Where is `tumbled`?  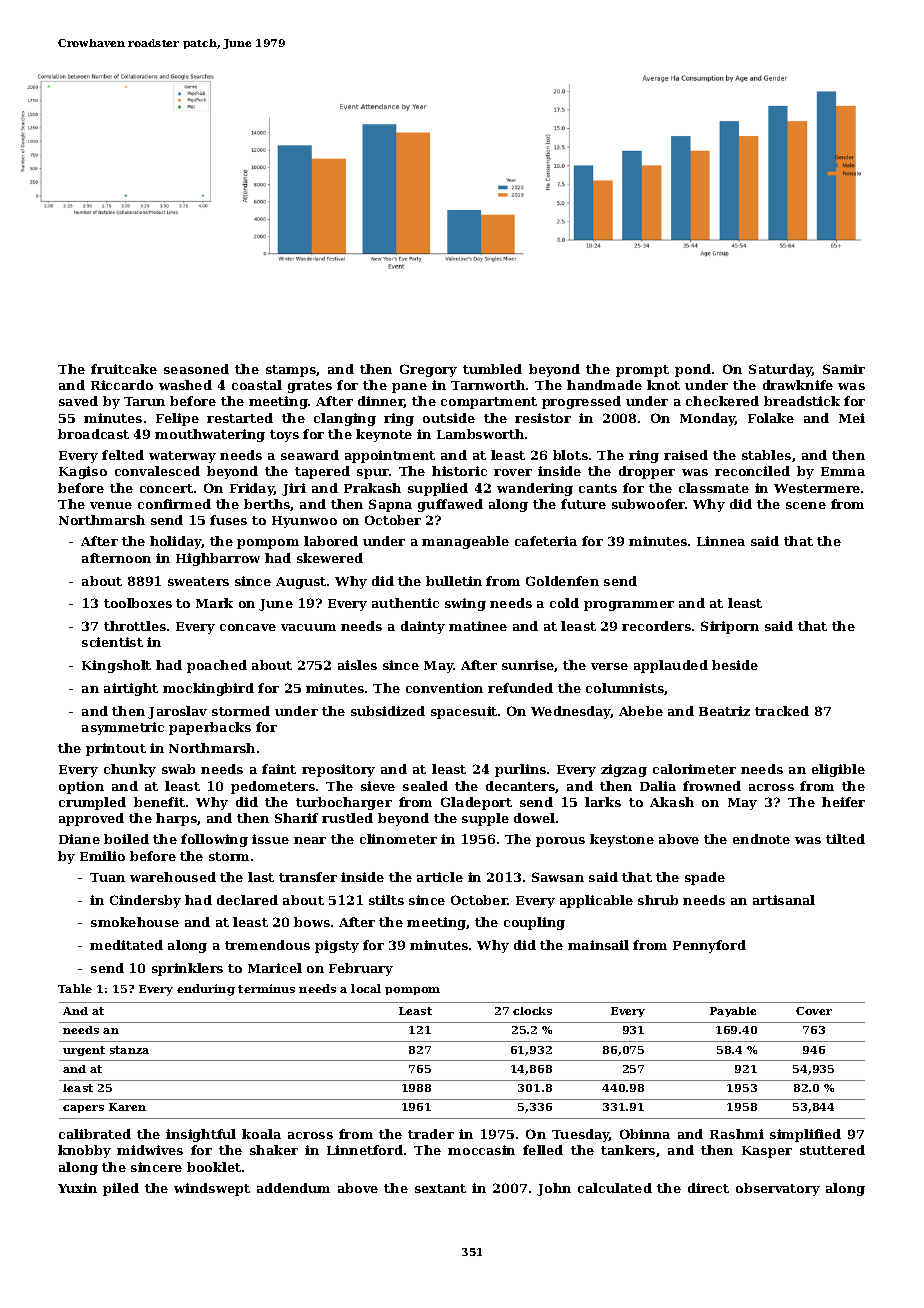 tumbled is located at coordinates (492, 369).
